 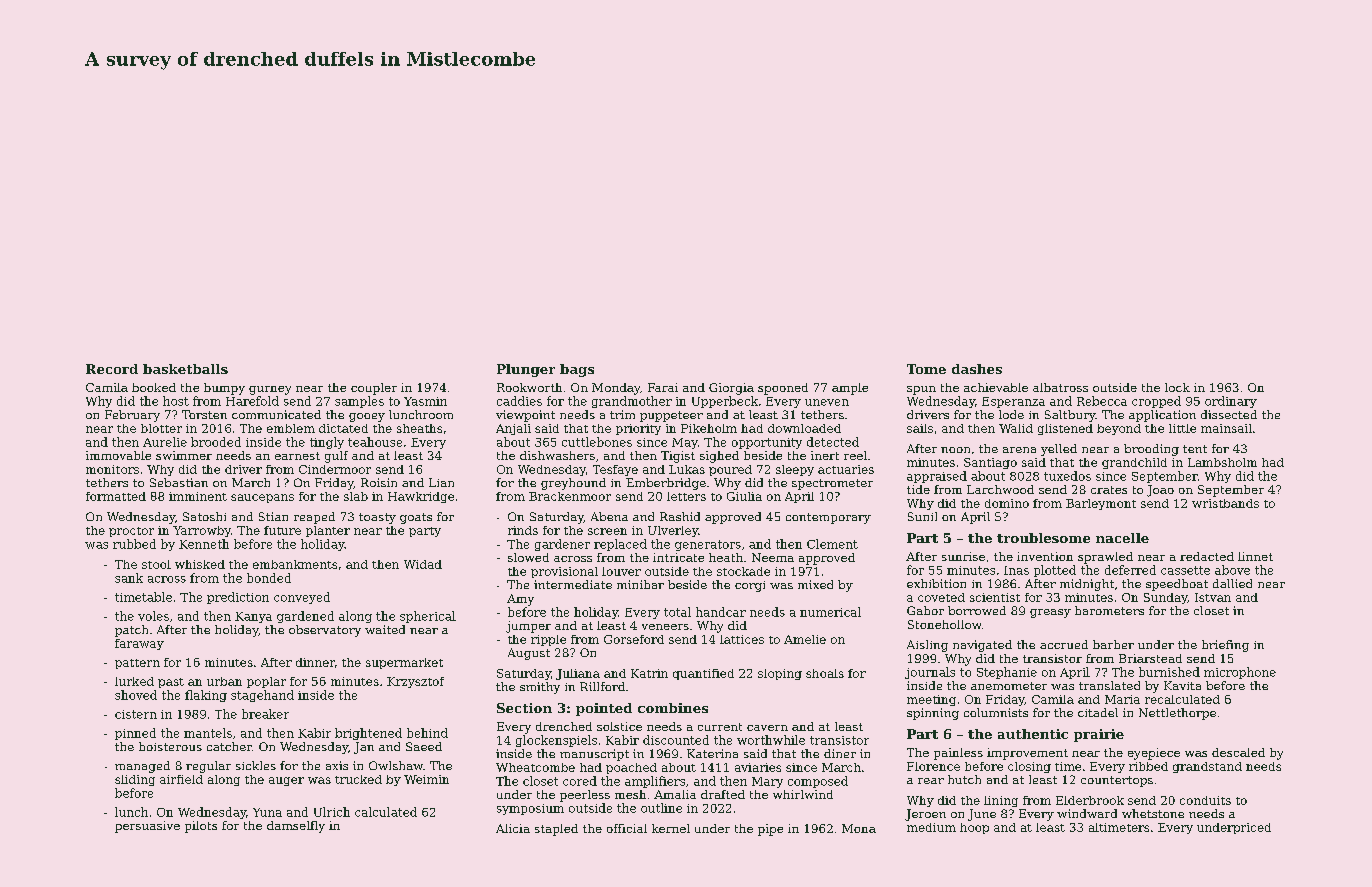 What do you see at coordinates (627, 828) in the screenshot?
I see `official` at bounding box center [627, 828].
